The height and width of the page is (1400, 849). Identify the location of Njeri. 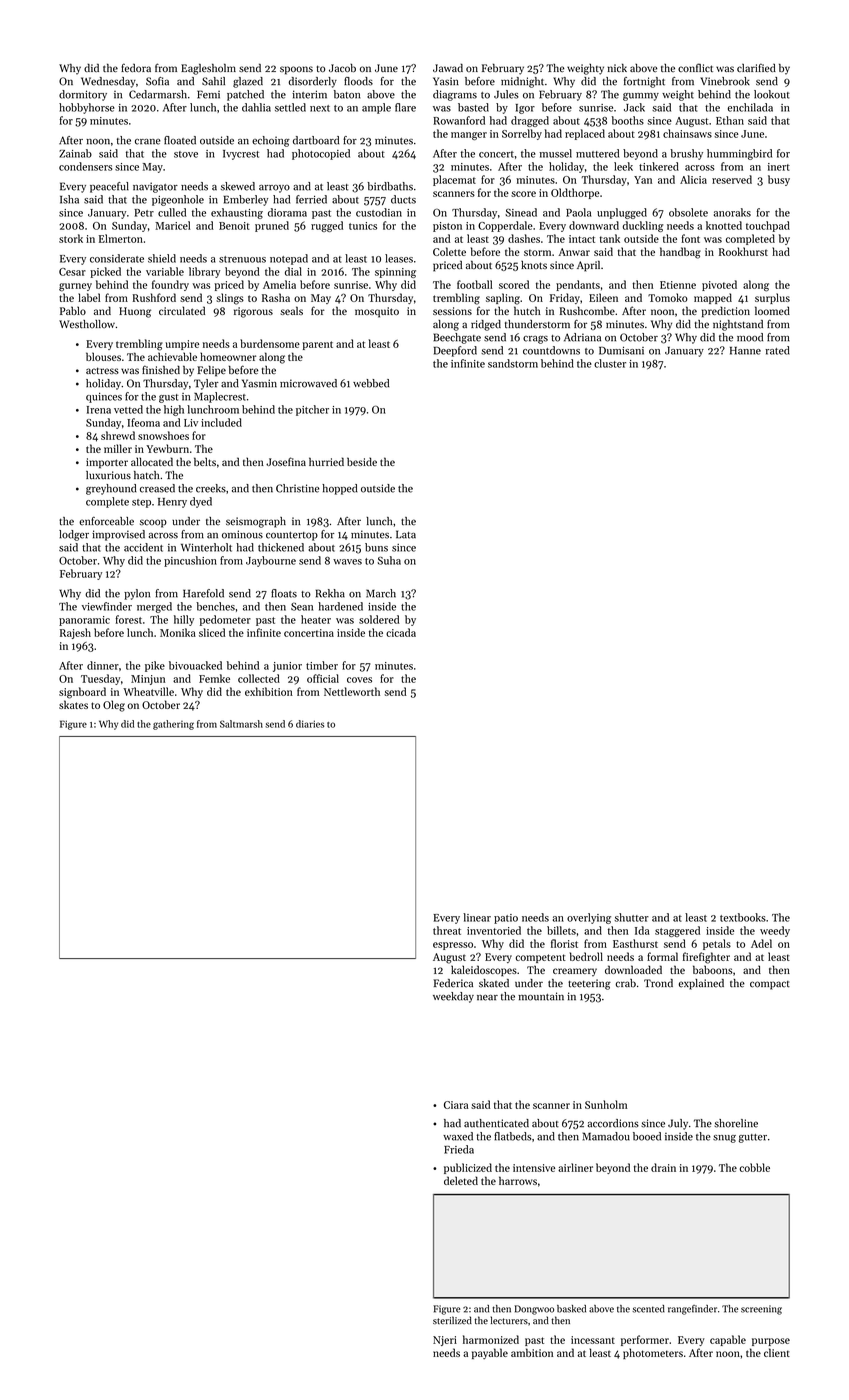
(445, 1341).
